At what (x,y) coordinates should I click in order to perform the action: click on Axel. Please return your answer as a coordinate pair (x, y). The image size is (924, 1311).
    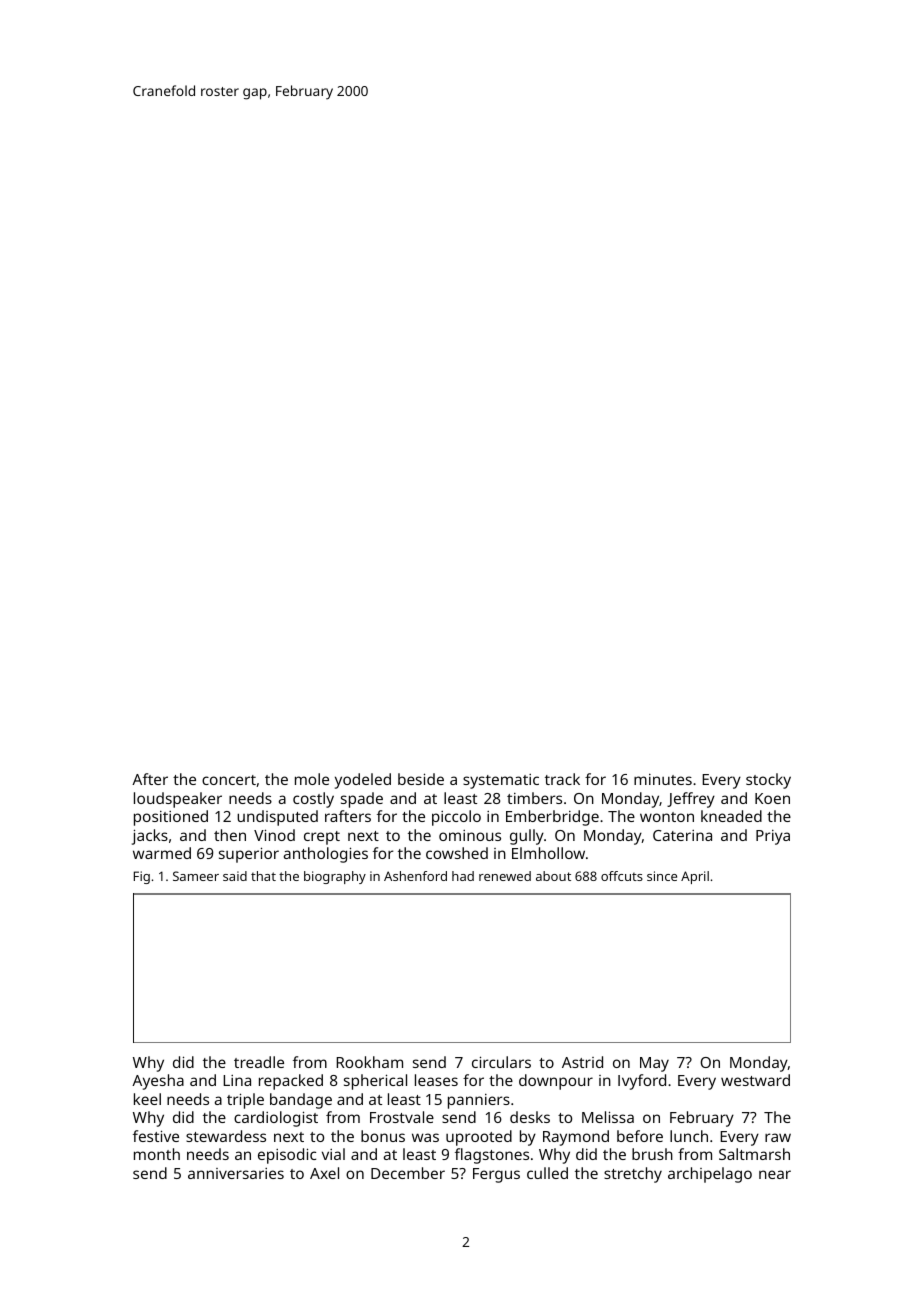
    Looking at the image, I should click on (324, 1173).
